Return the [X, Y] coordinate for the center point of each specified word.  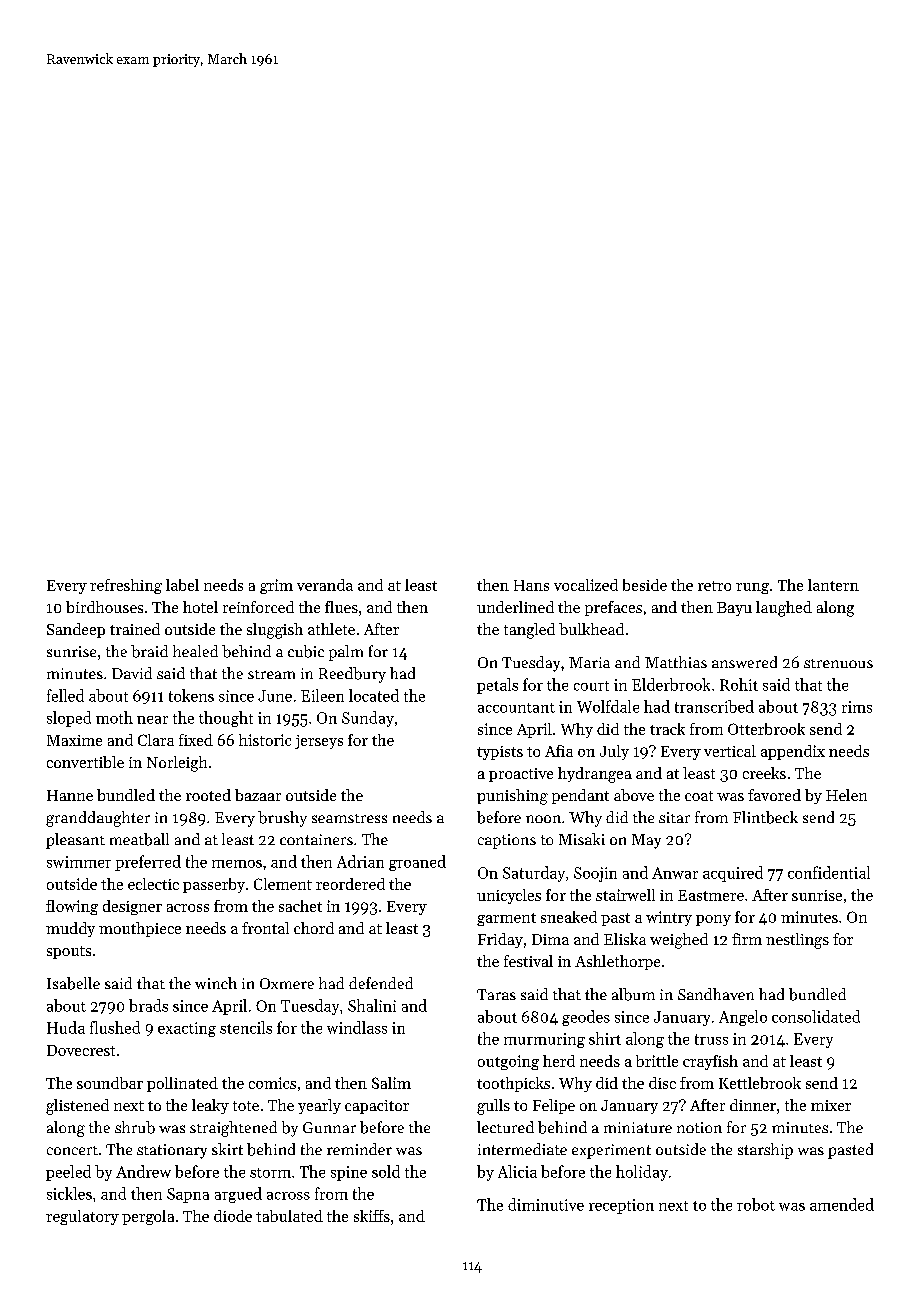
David [132, 673]
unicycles [509, 896]
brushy [282, 819]
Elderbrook [671, 684]
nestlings [797, 941]
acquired [733, 874]
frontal [265, 928]
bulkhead [591, 629]
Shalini [372, 1005]
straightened [233, 1129]
